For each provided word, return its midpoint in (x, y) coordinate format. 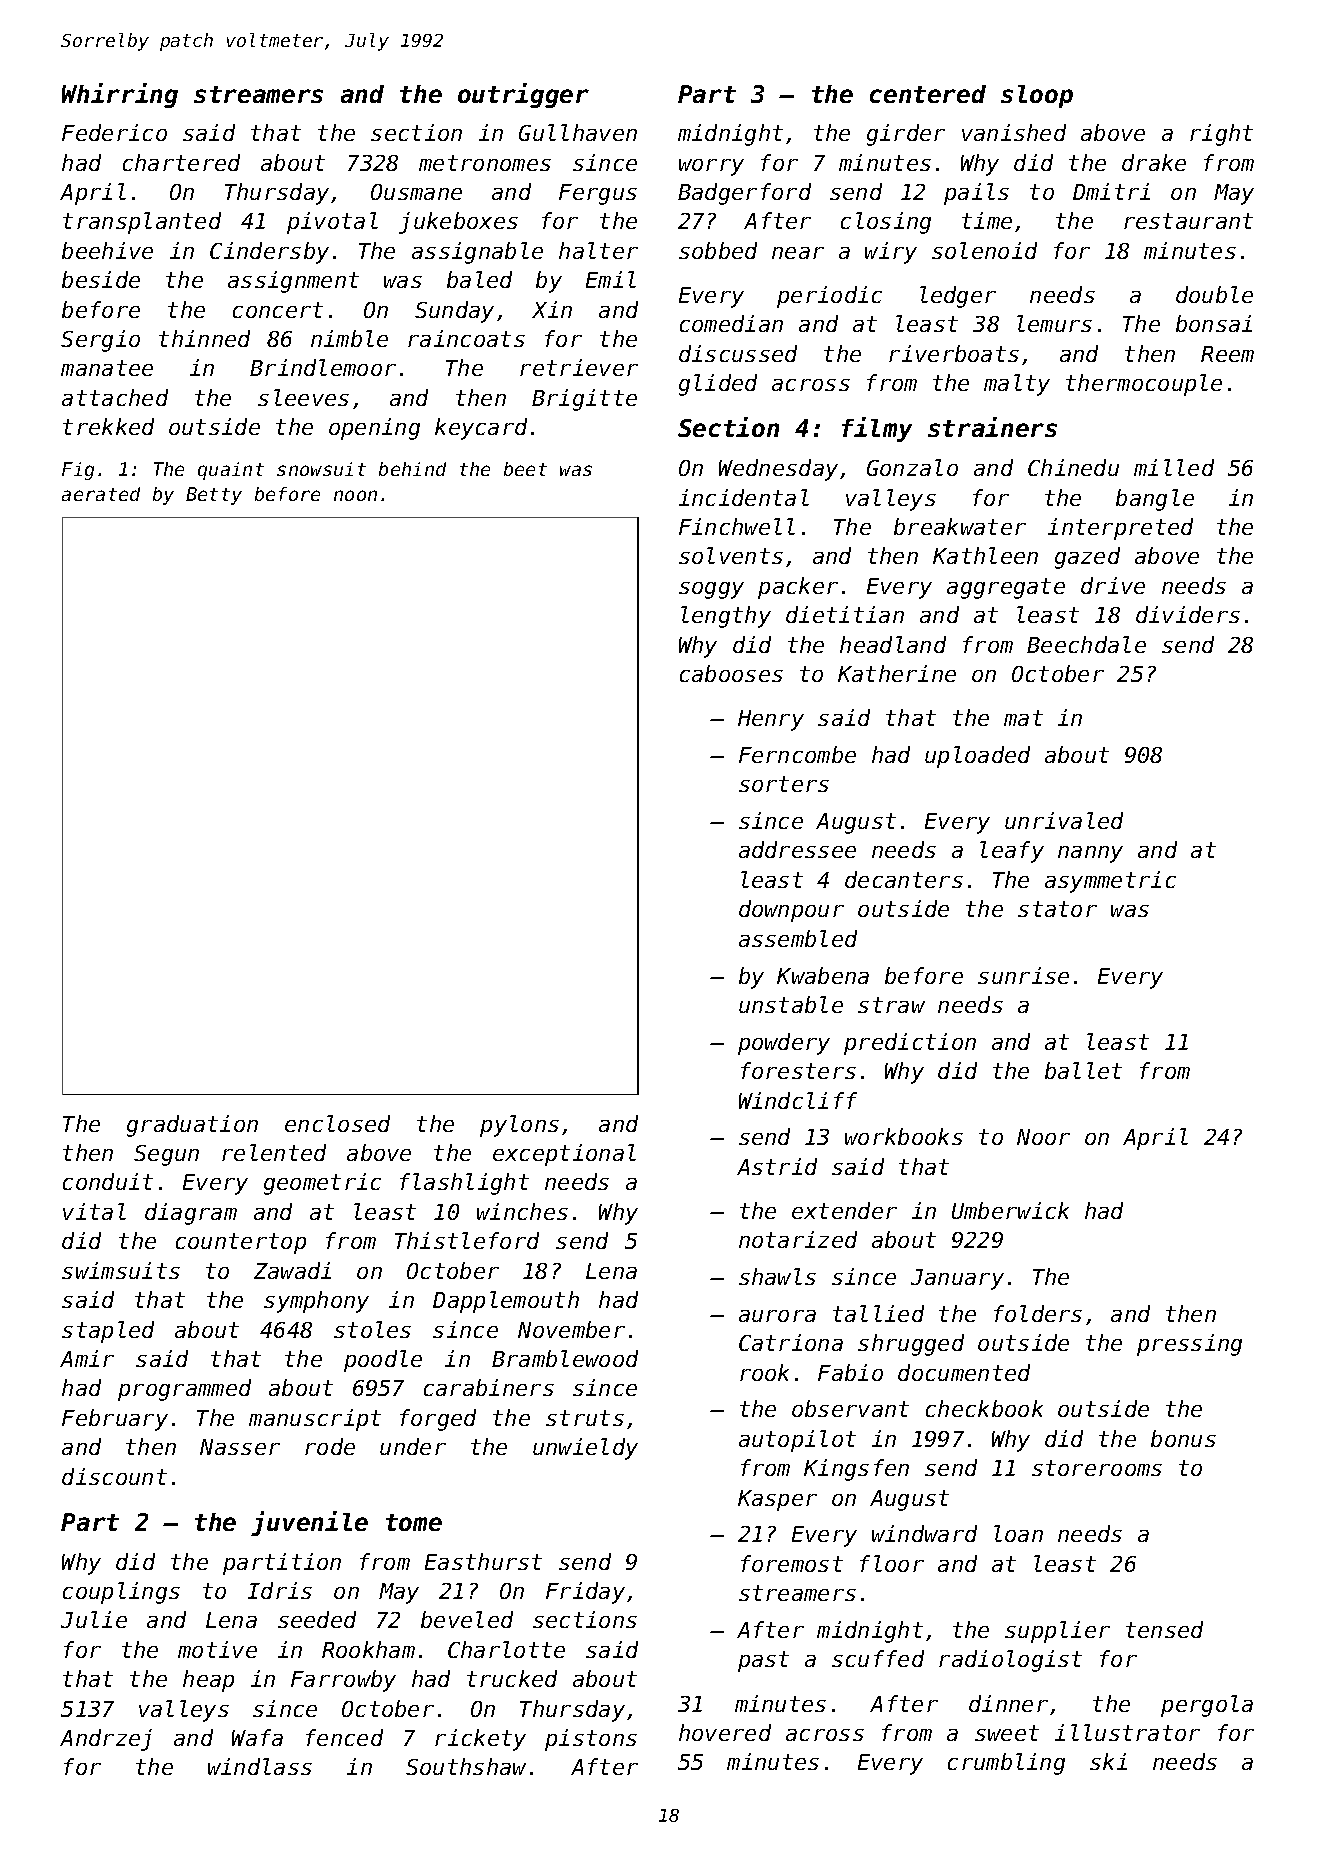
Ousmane (416, 192)
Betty (214, 496)
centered (928, 94)
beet (525, 469)
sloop (1037, 96)
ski (1108, 1761)
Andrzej (106, 1740)
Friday (585, 1593)
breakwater (960, 526)
